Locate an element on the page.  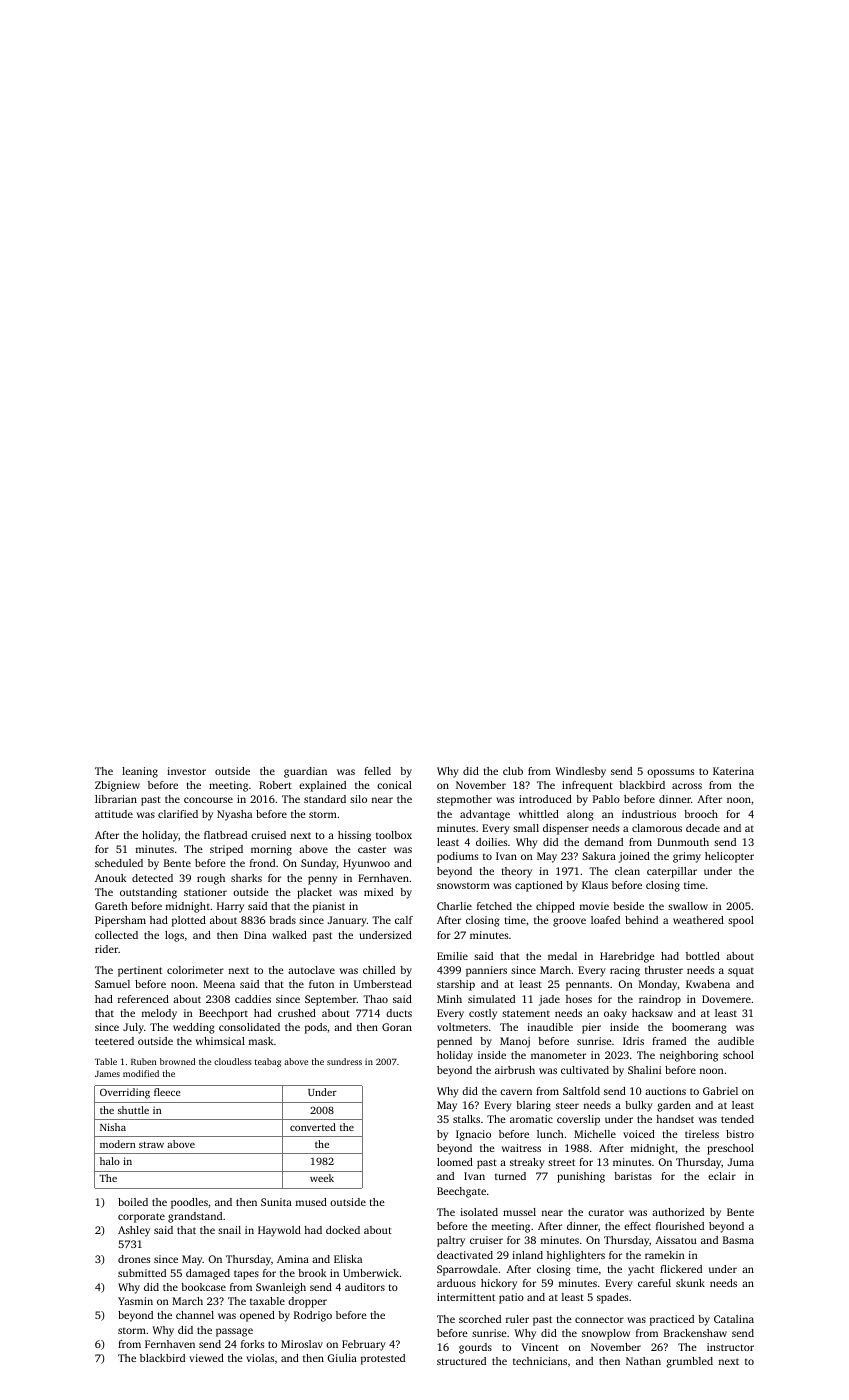
Charlie is located at coordinates (454, 906).
